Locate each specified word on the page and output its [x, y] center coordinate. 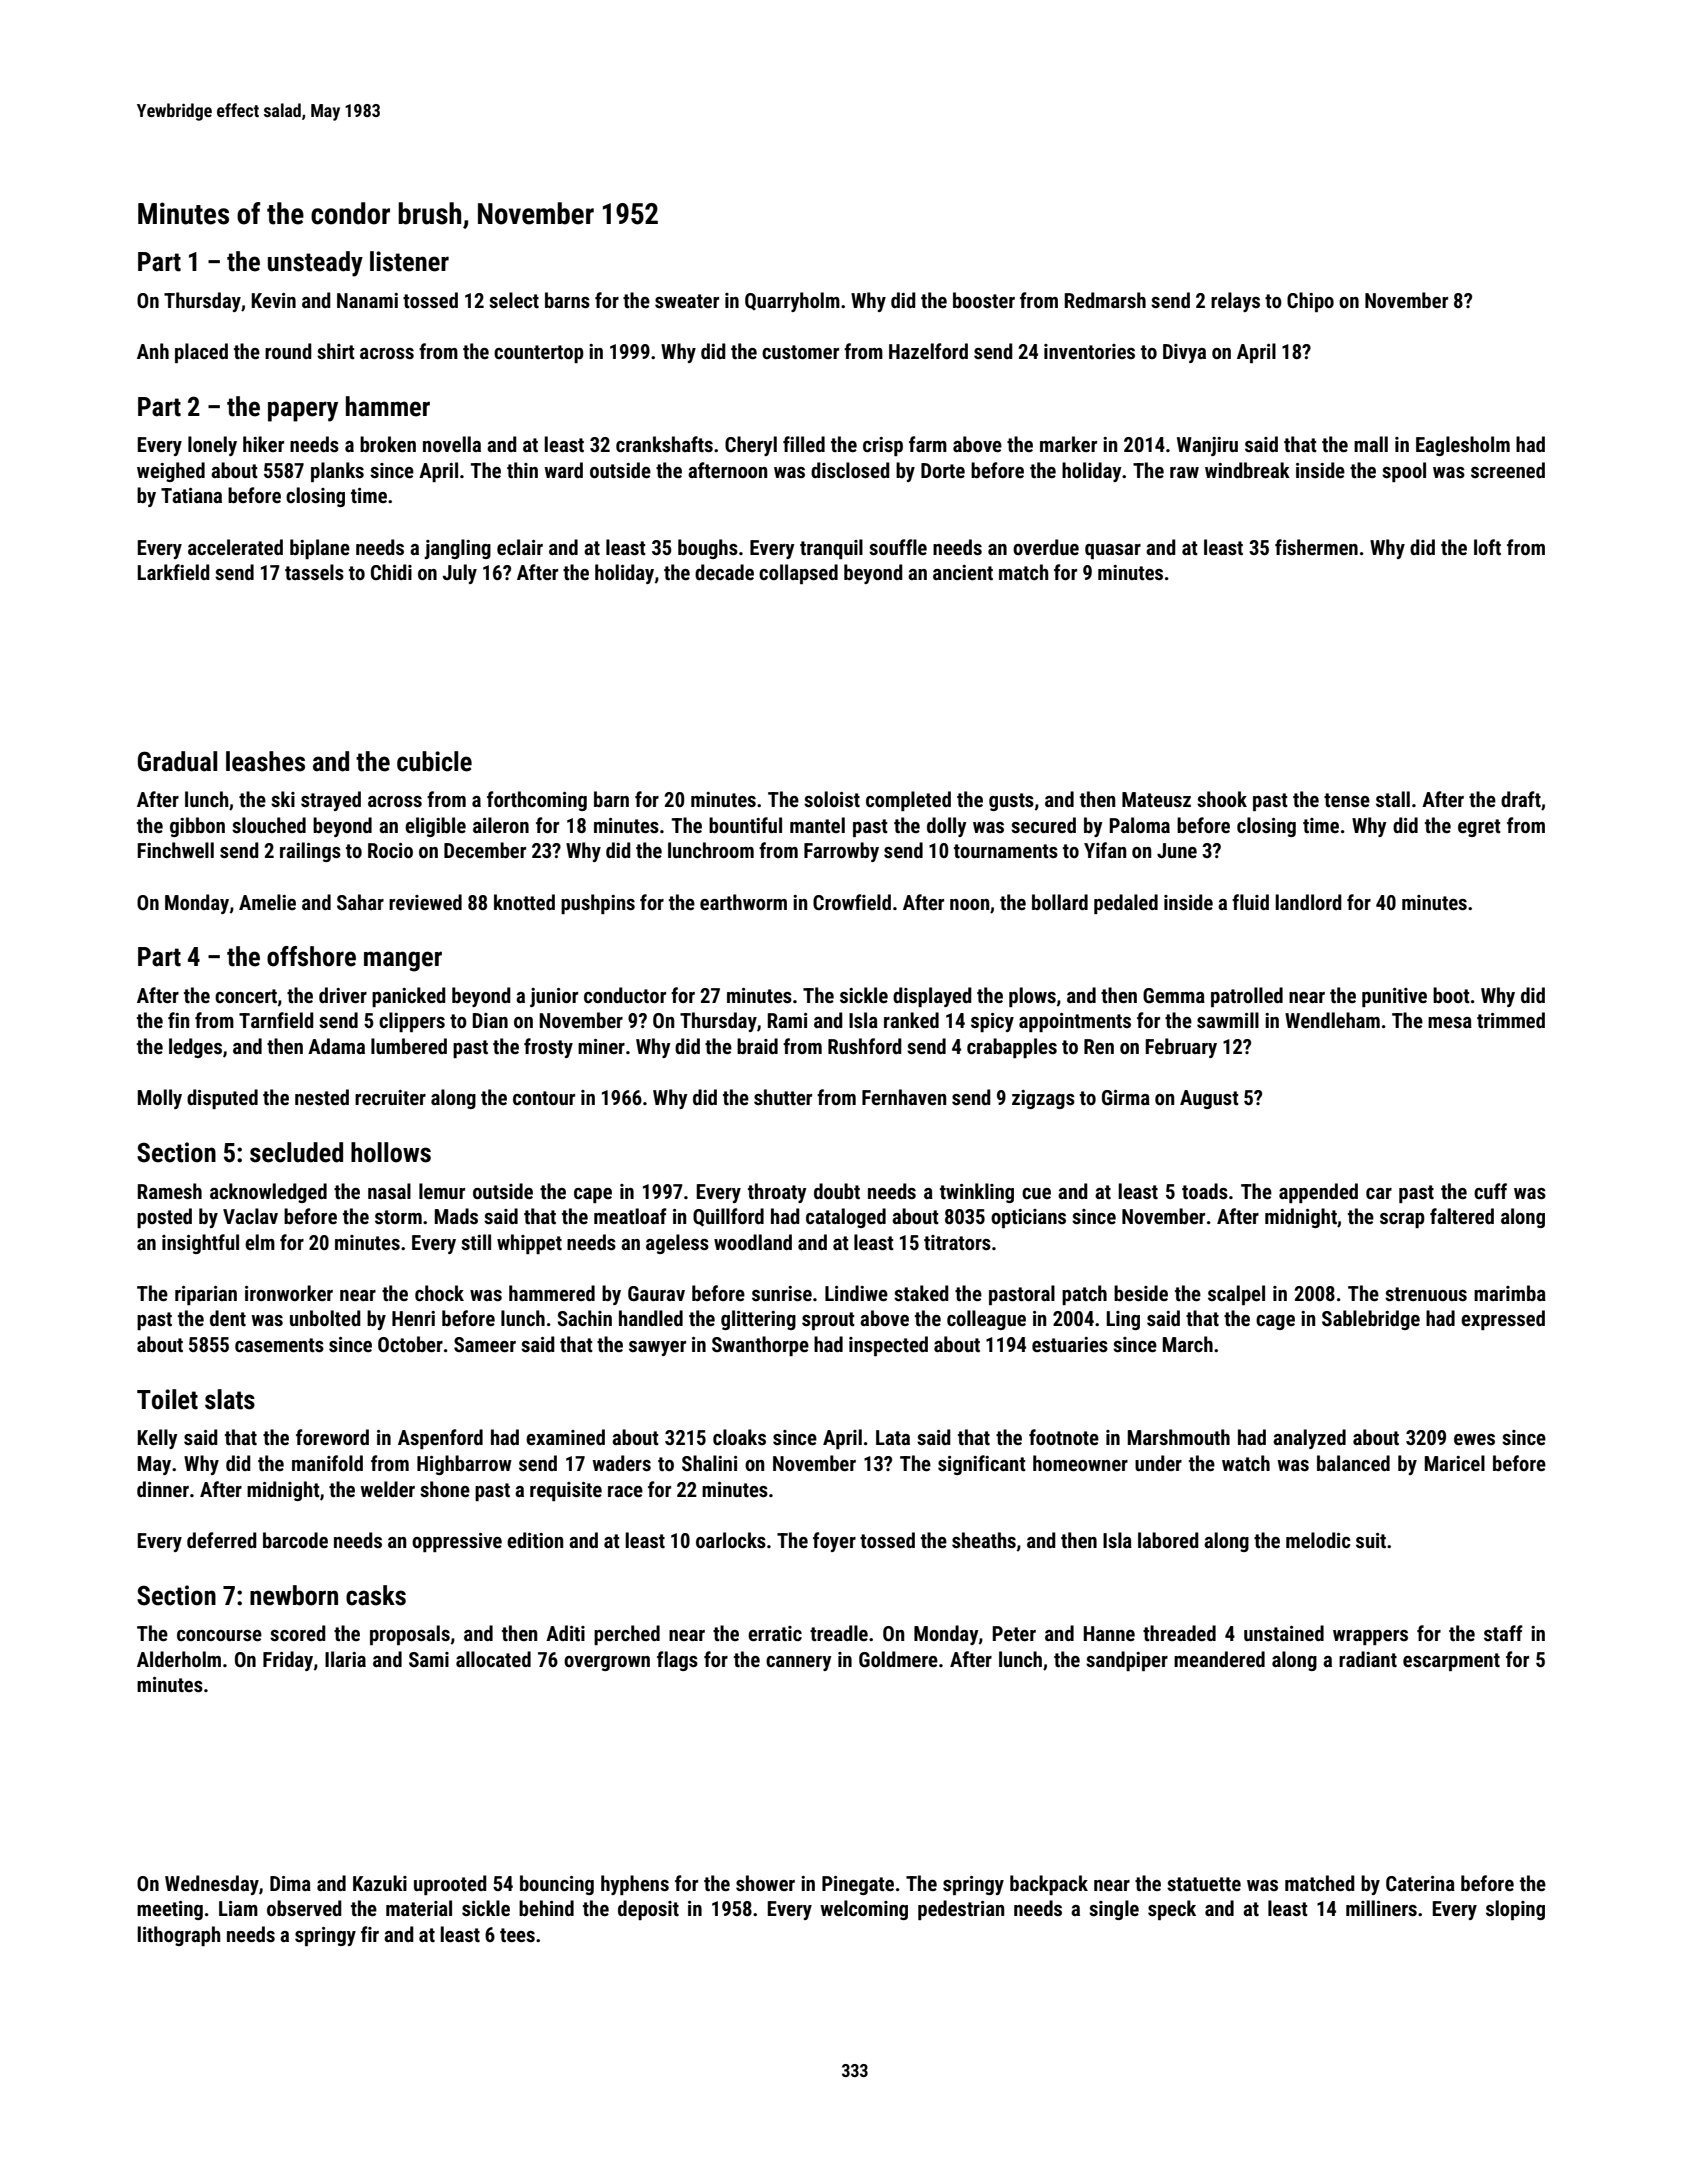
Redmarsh [1105, 300]
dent [228, 1318]
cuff [1490, 1191]
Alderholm [179, 1659]
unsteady [315, 264]
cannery [799, 1663]
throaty [777, 1193]
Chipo [1310, 302]
